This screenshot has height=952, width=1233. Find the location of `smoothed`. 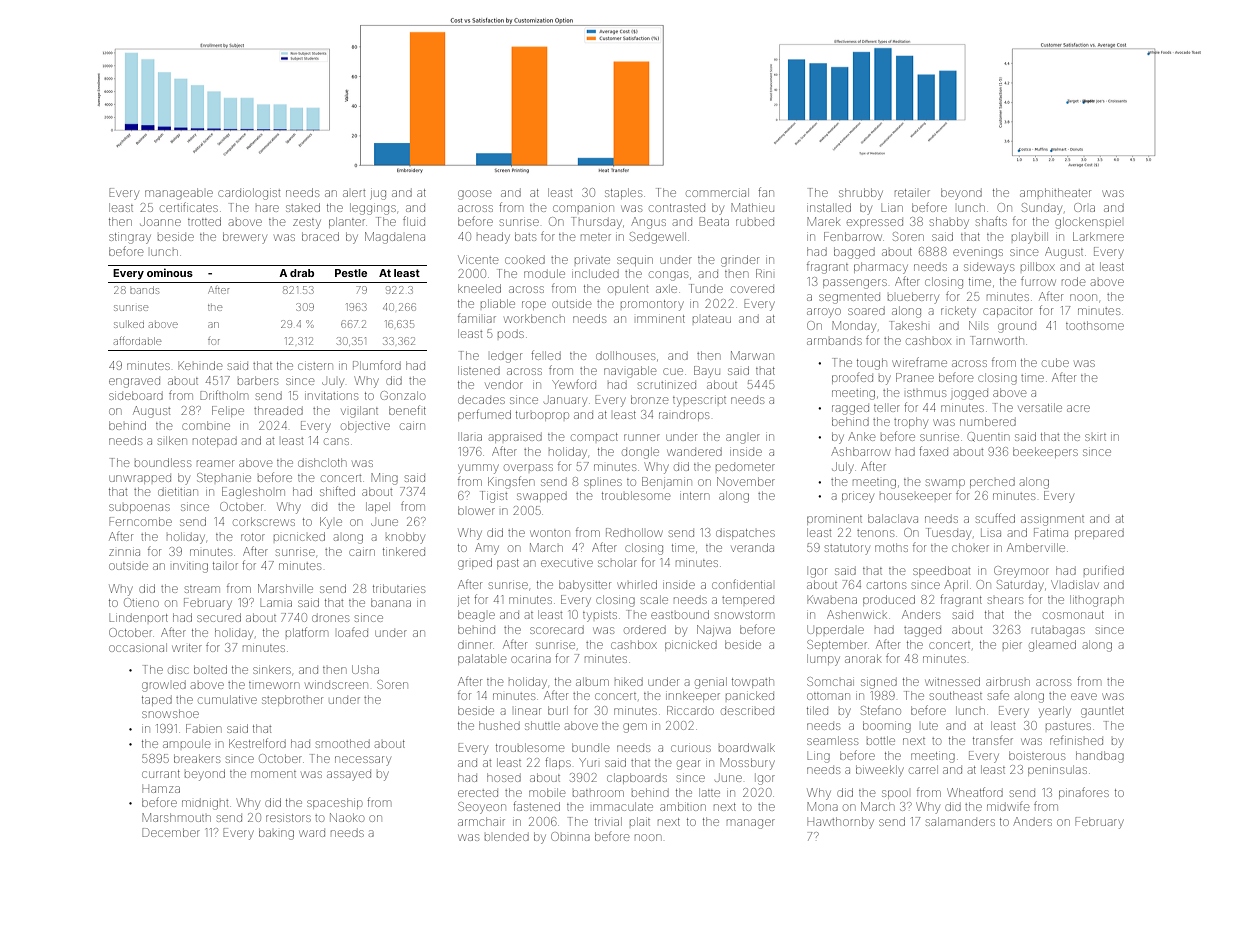

smoothed is located at coordinates (343, 743).
